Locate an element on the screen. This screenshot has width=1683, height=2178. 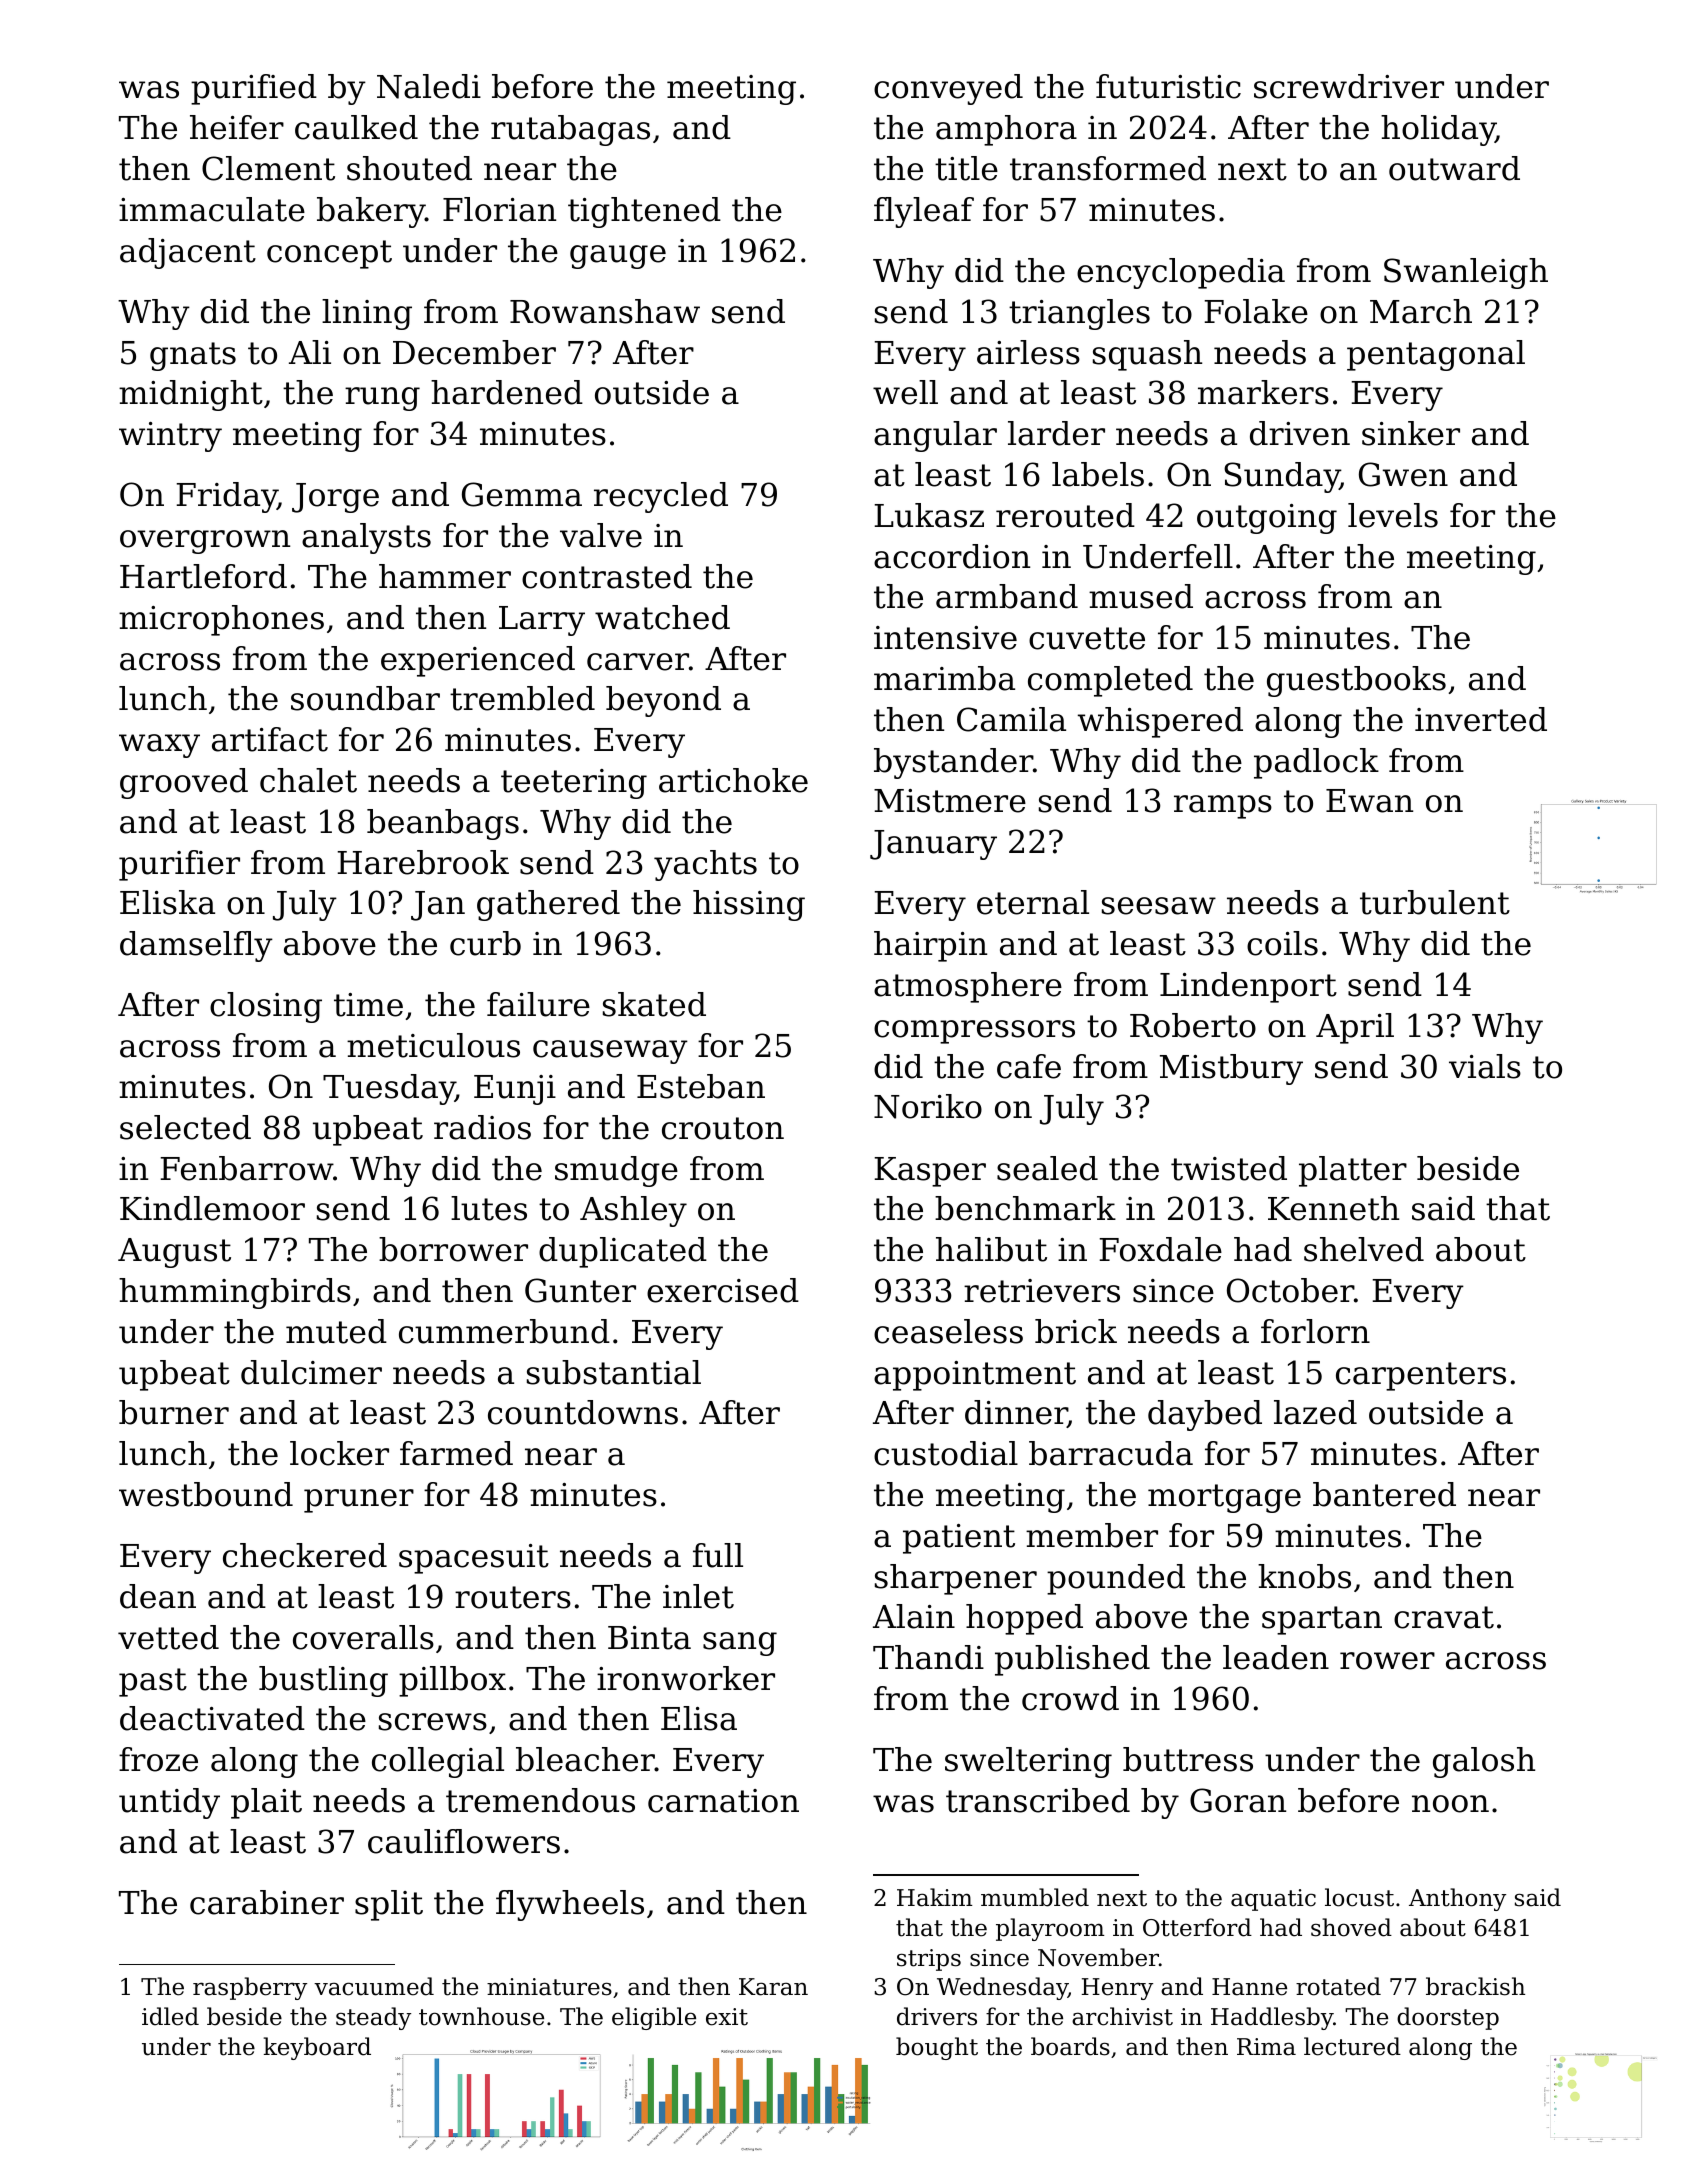
checkered is located at coordinates (305, 1555).
